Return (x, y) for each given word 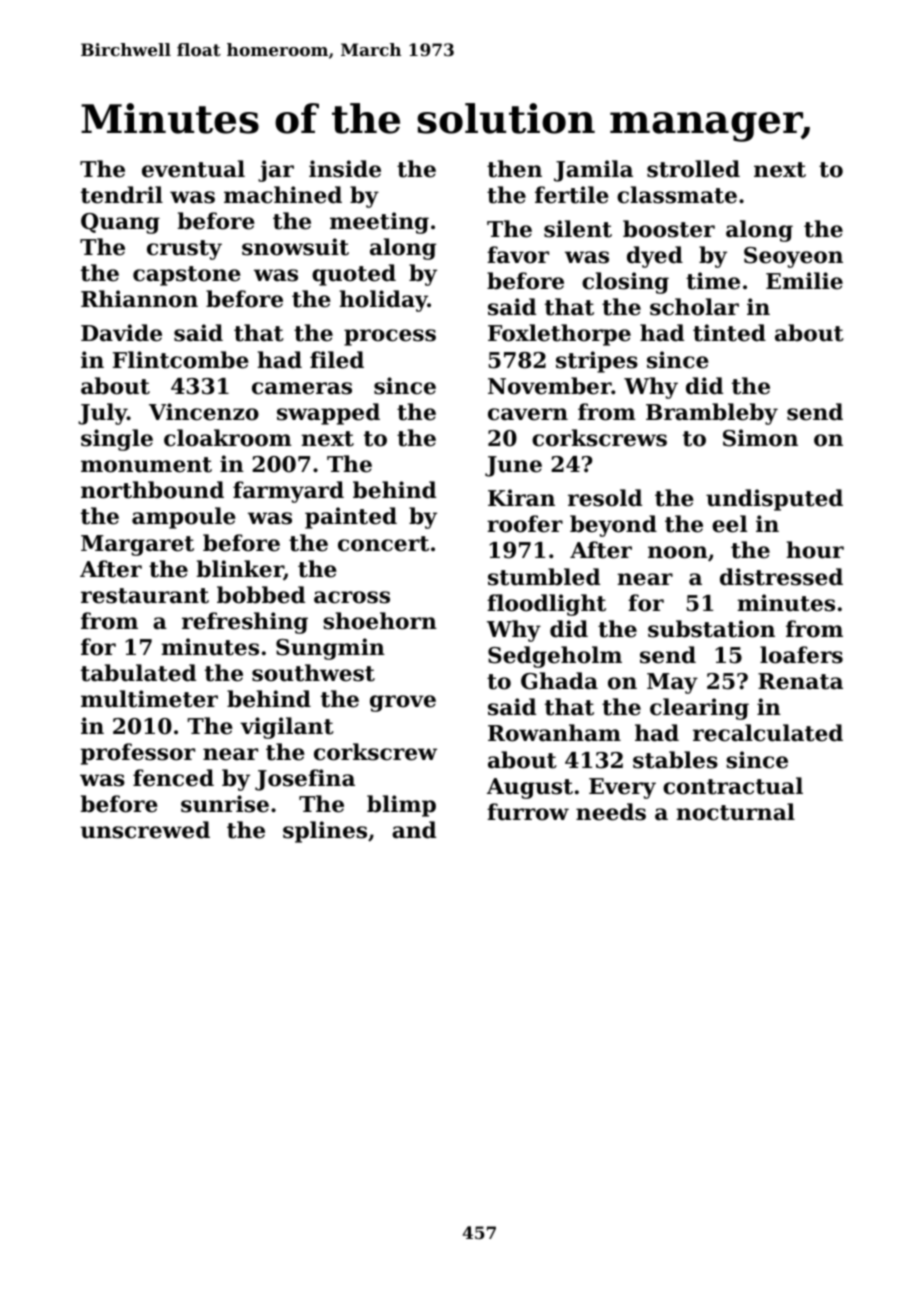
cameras (302, 388)
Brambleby (712, 414)
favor (518, 255)
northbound (152, 490)
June (513, 466)
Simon (760, 438)
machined (283, 195)
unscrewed (145, 830)
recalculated (768, 733)
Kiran (521, 498)
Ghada (559, 681)
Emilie (804, 281)
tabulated (138, 673)
